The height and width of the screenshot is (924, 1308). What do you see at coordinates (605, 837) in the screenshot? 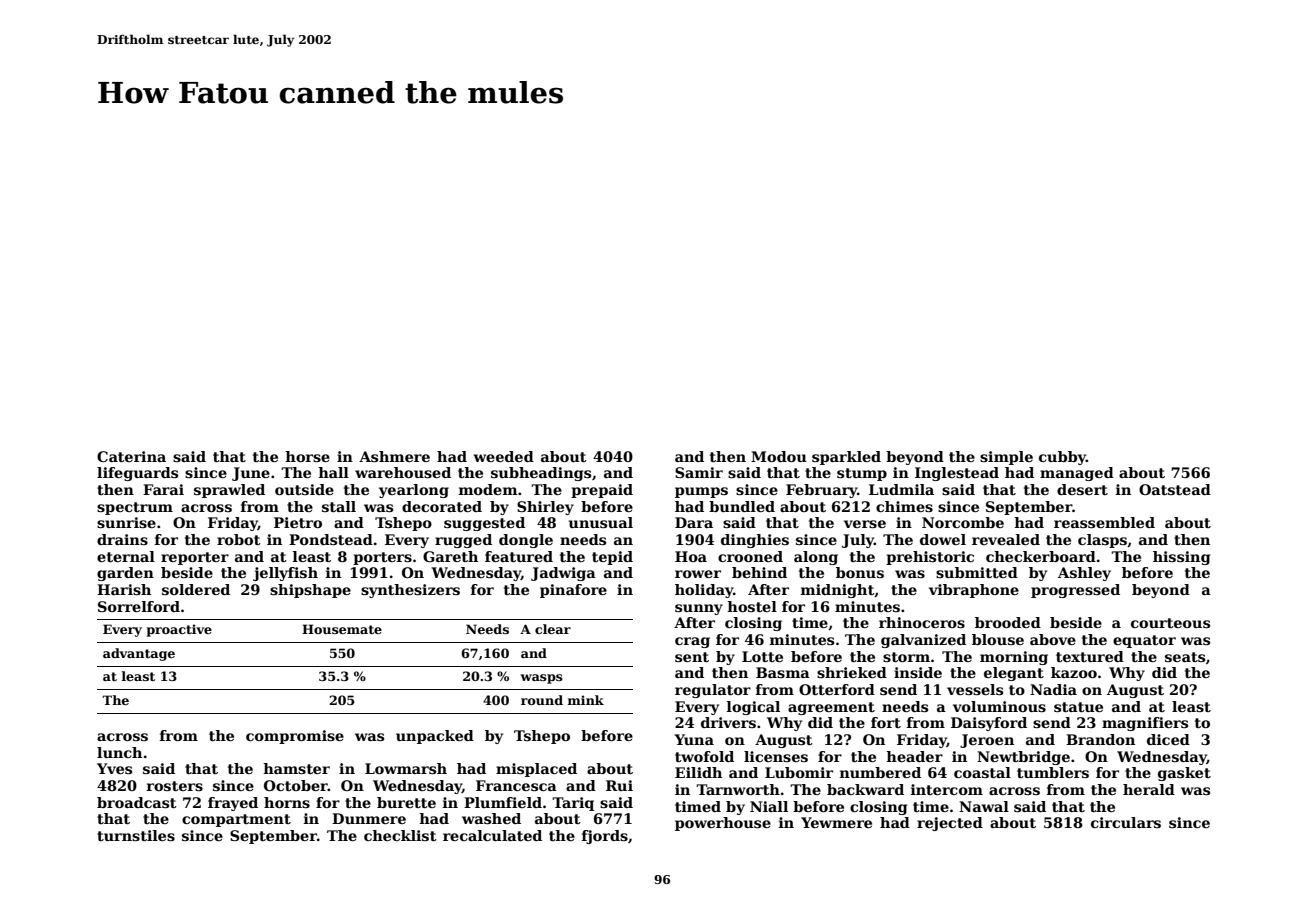
I see `fjords` at bounding box center [605, 837].
